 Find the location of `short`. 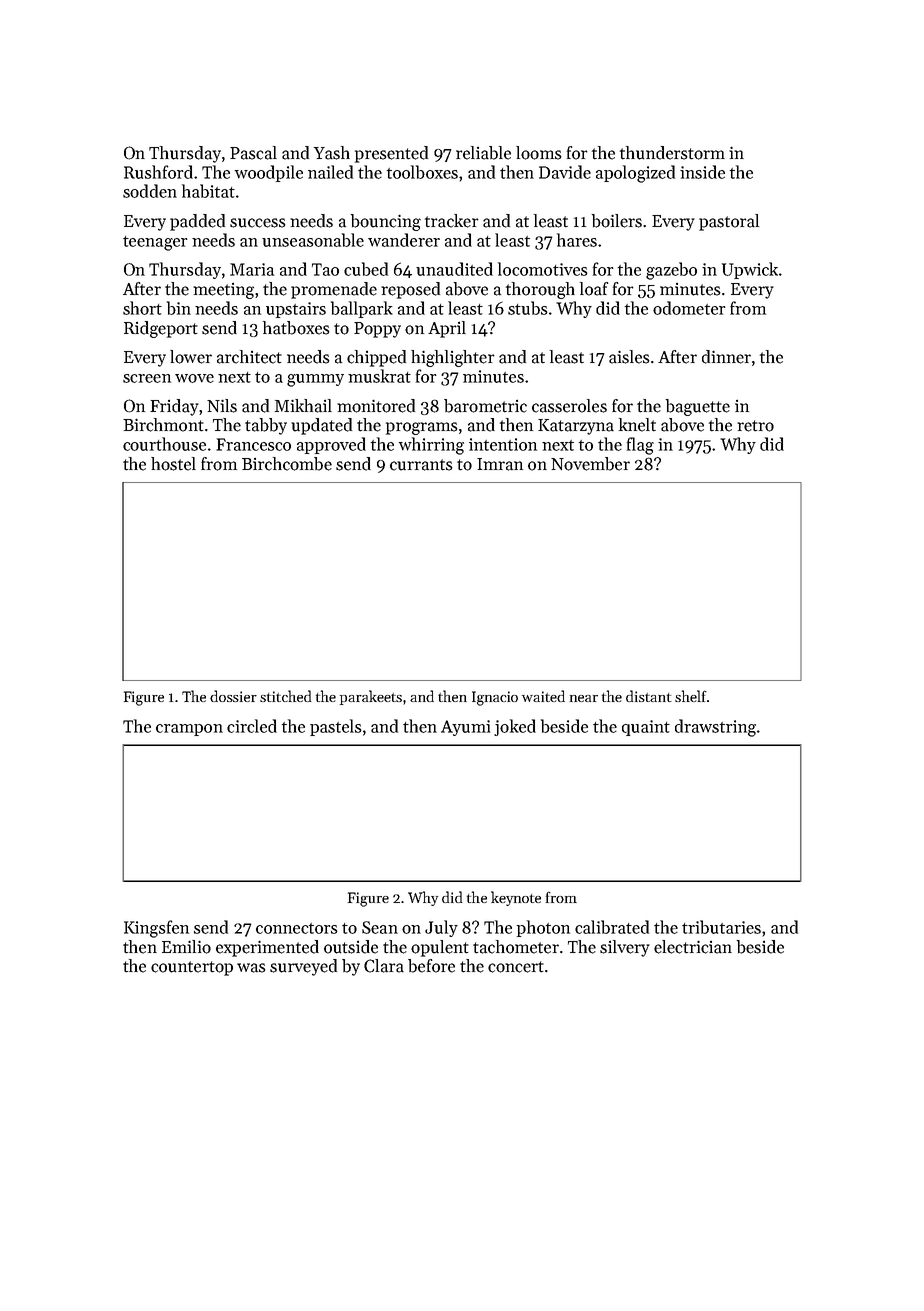

short is located at coordinates (142, 308).
